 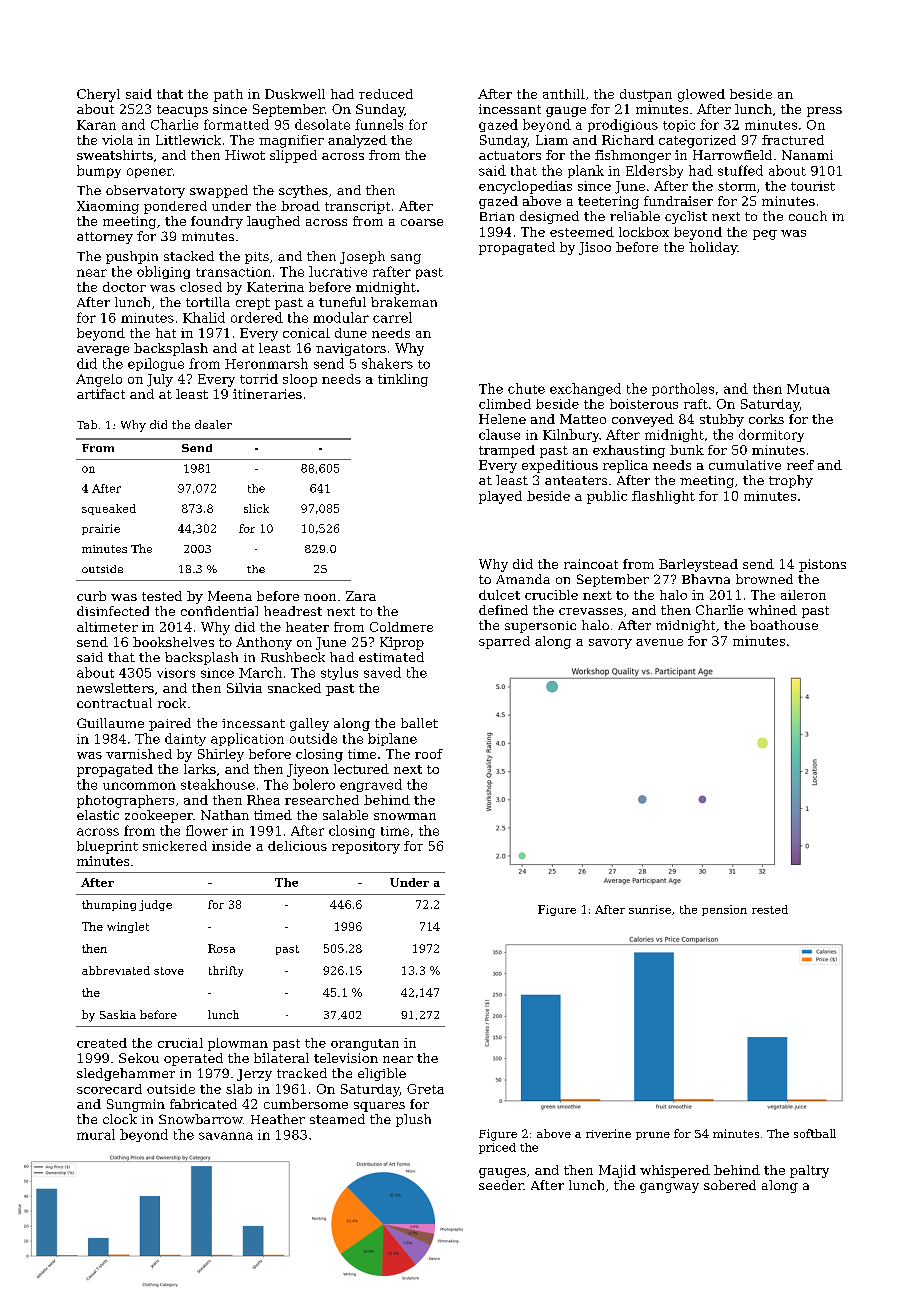 I want to click on holiday, so click(x=713, y=248).
